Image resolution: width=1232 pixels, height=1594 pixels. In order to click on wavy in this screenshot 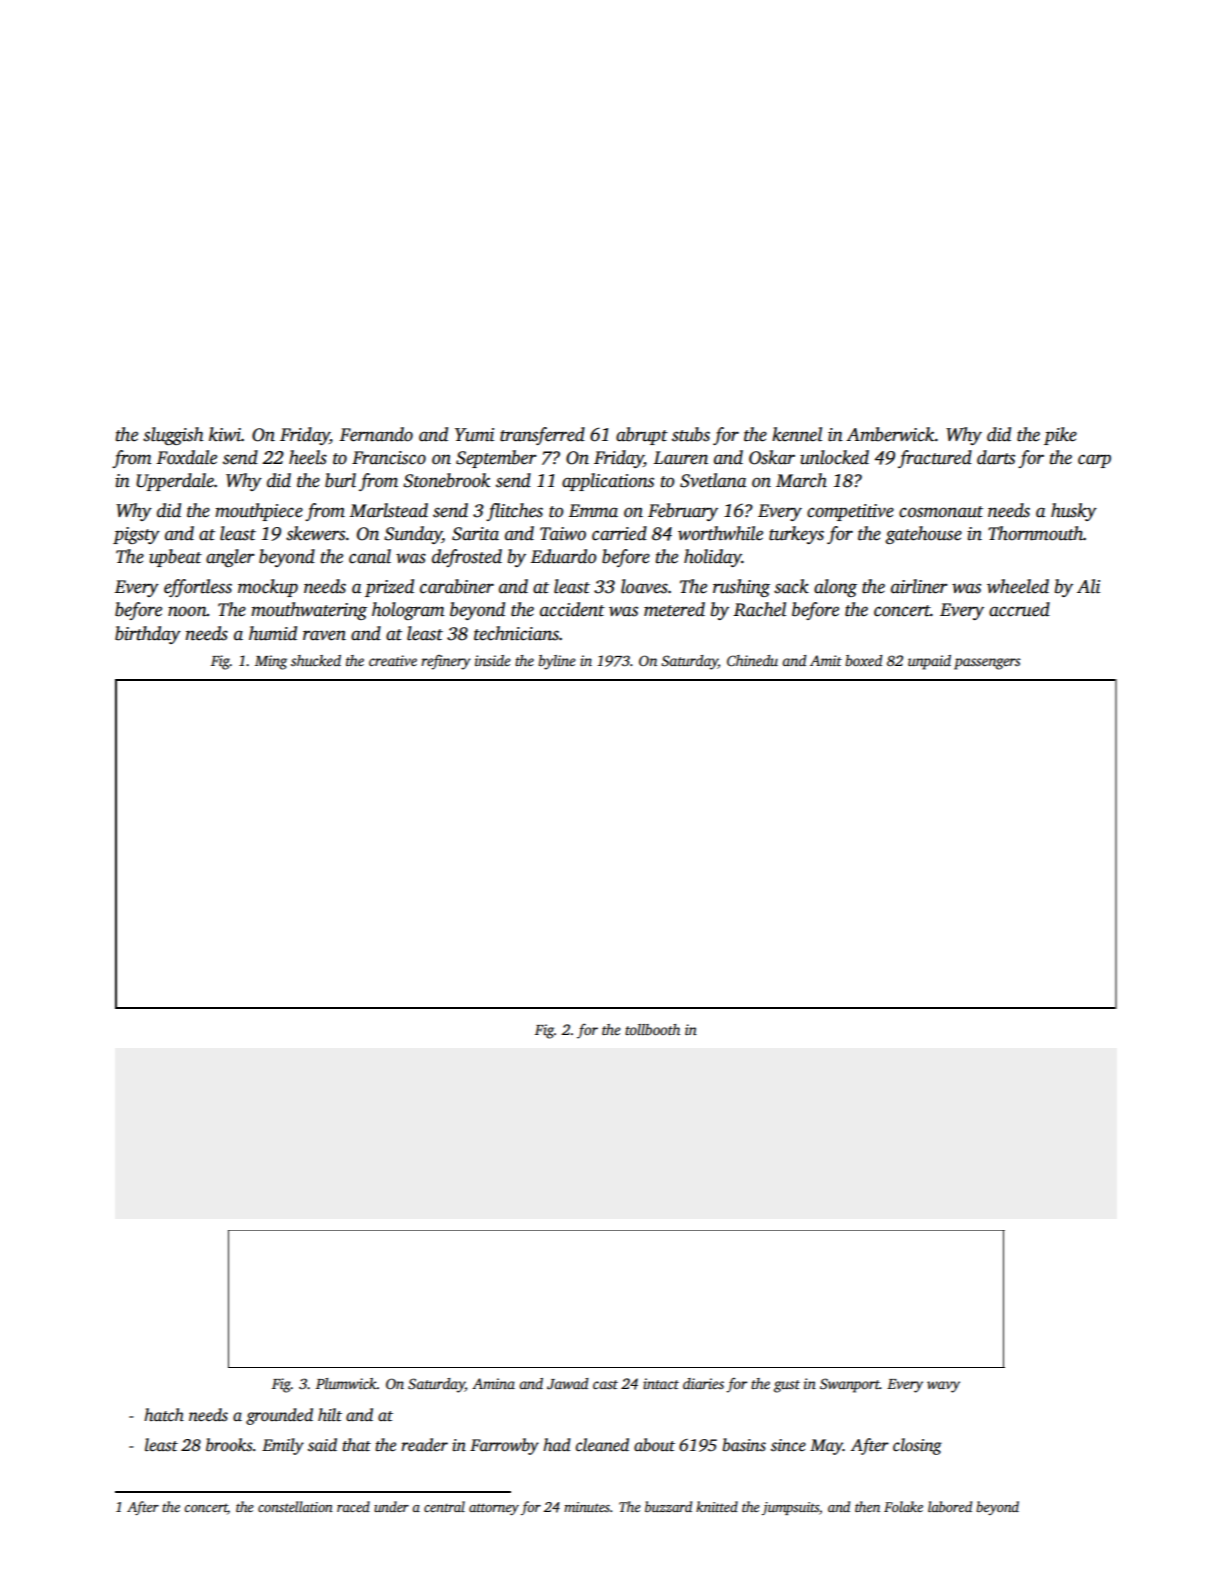, I will do `click(943, 1387)`.
